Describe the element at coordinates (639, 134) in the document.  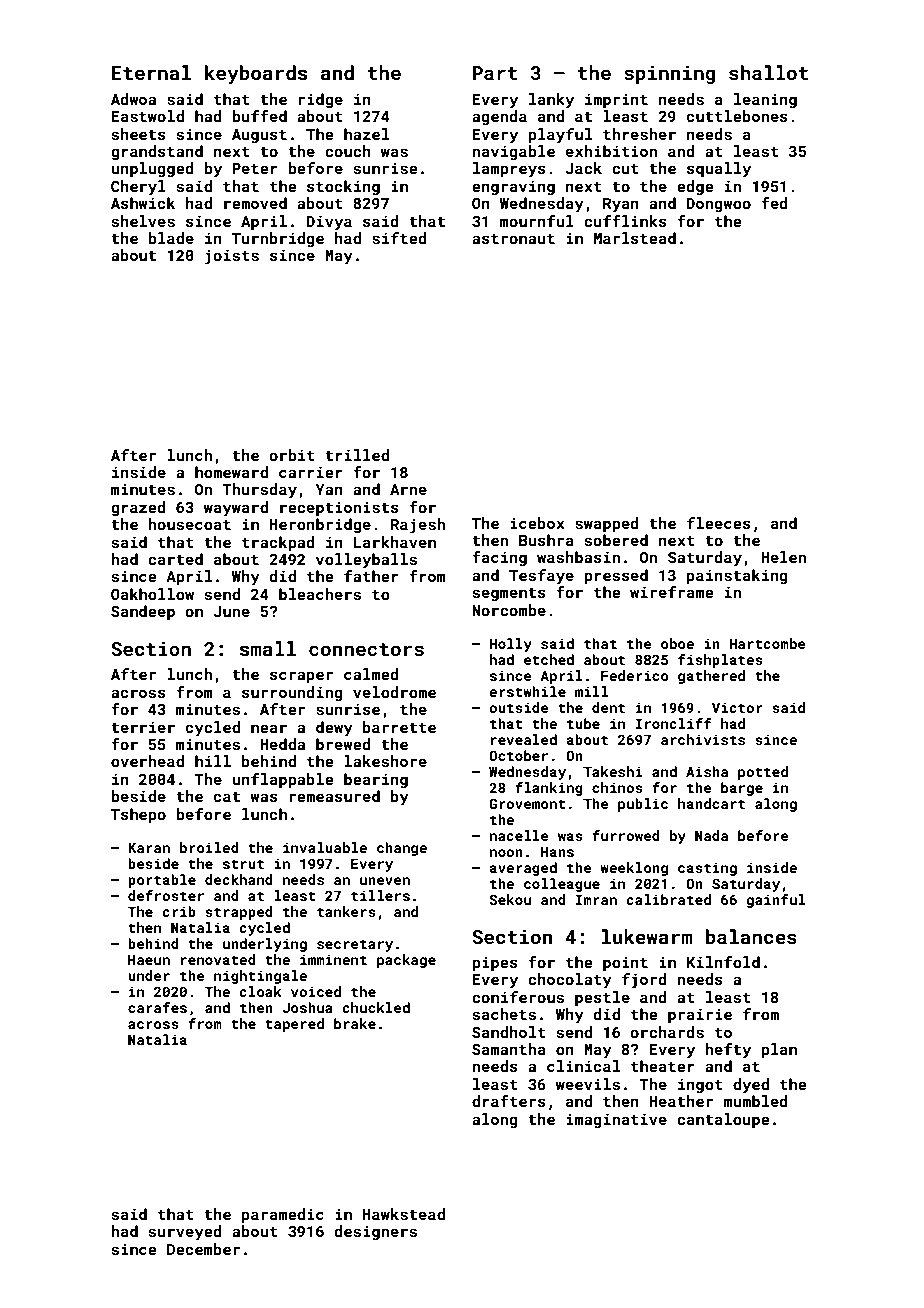
I see `thresher` at that location.
